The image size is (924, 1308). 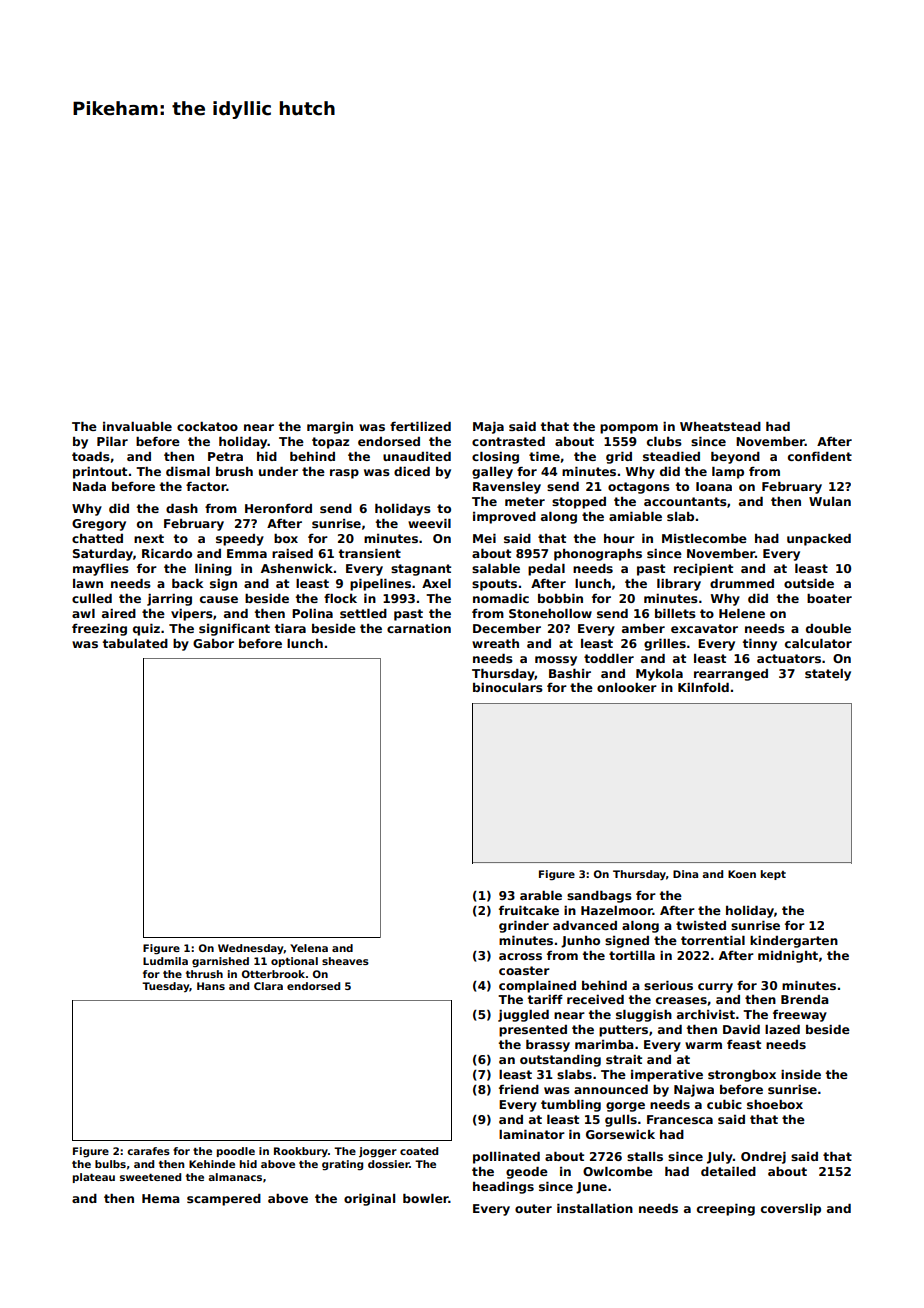 What do you see at coordinates (773, 875) in the document?
I see `kept` at bounding box center [773, 875].
